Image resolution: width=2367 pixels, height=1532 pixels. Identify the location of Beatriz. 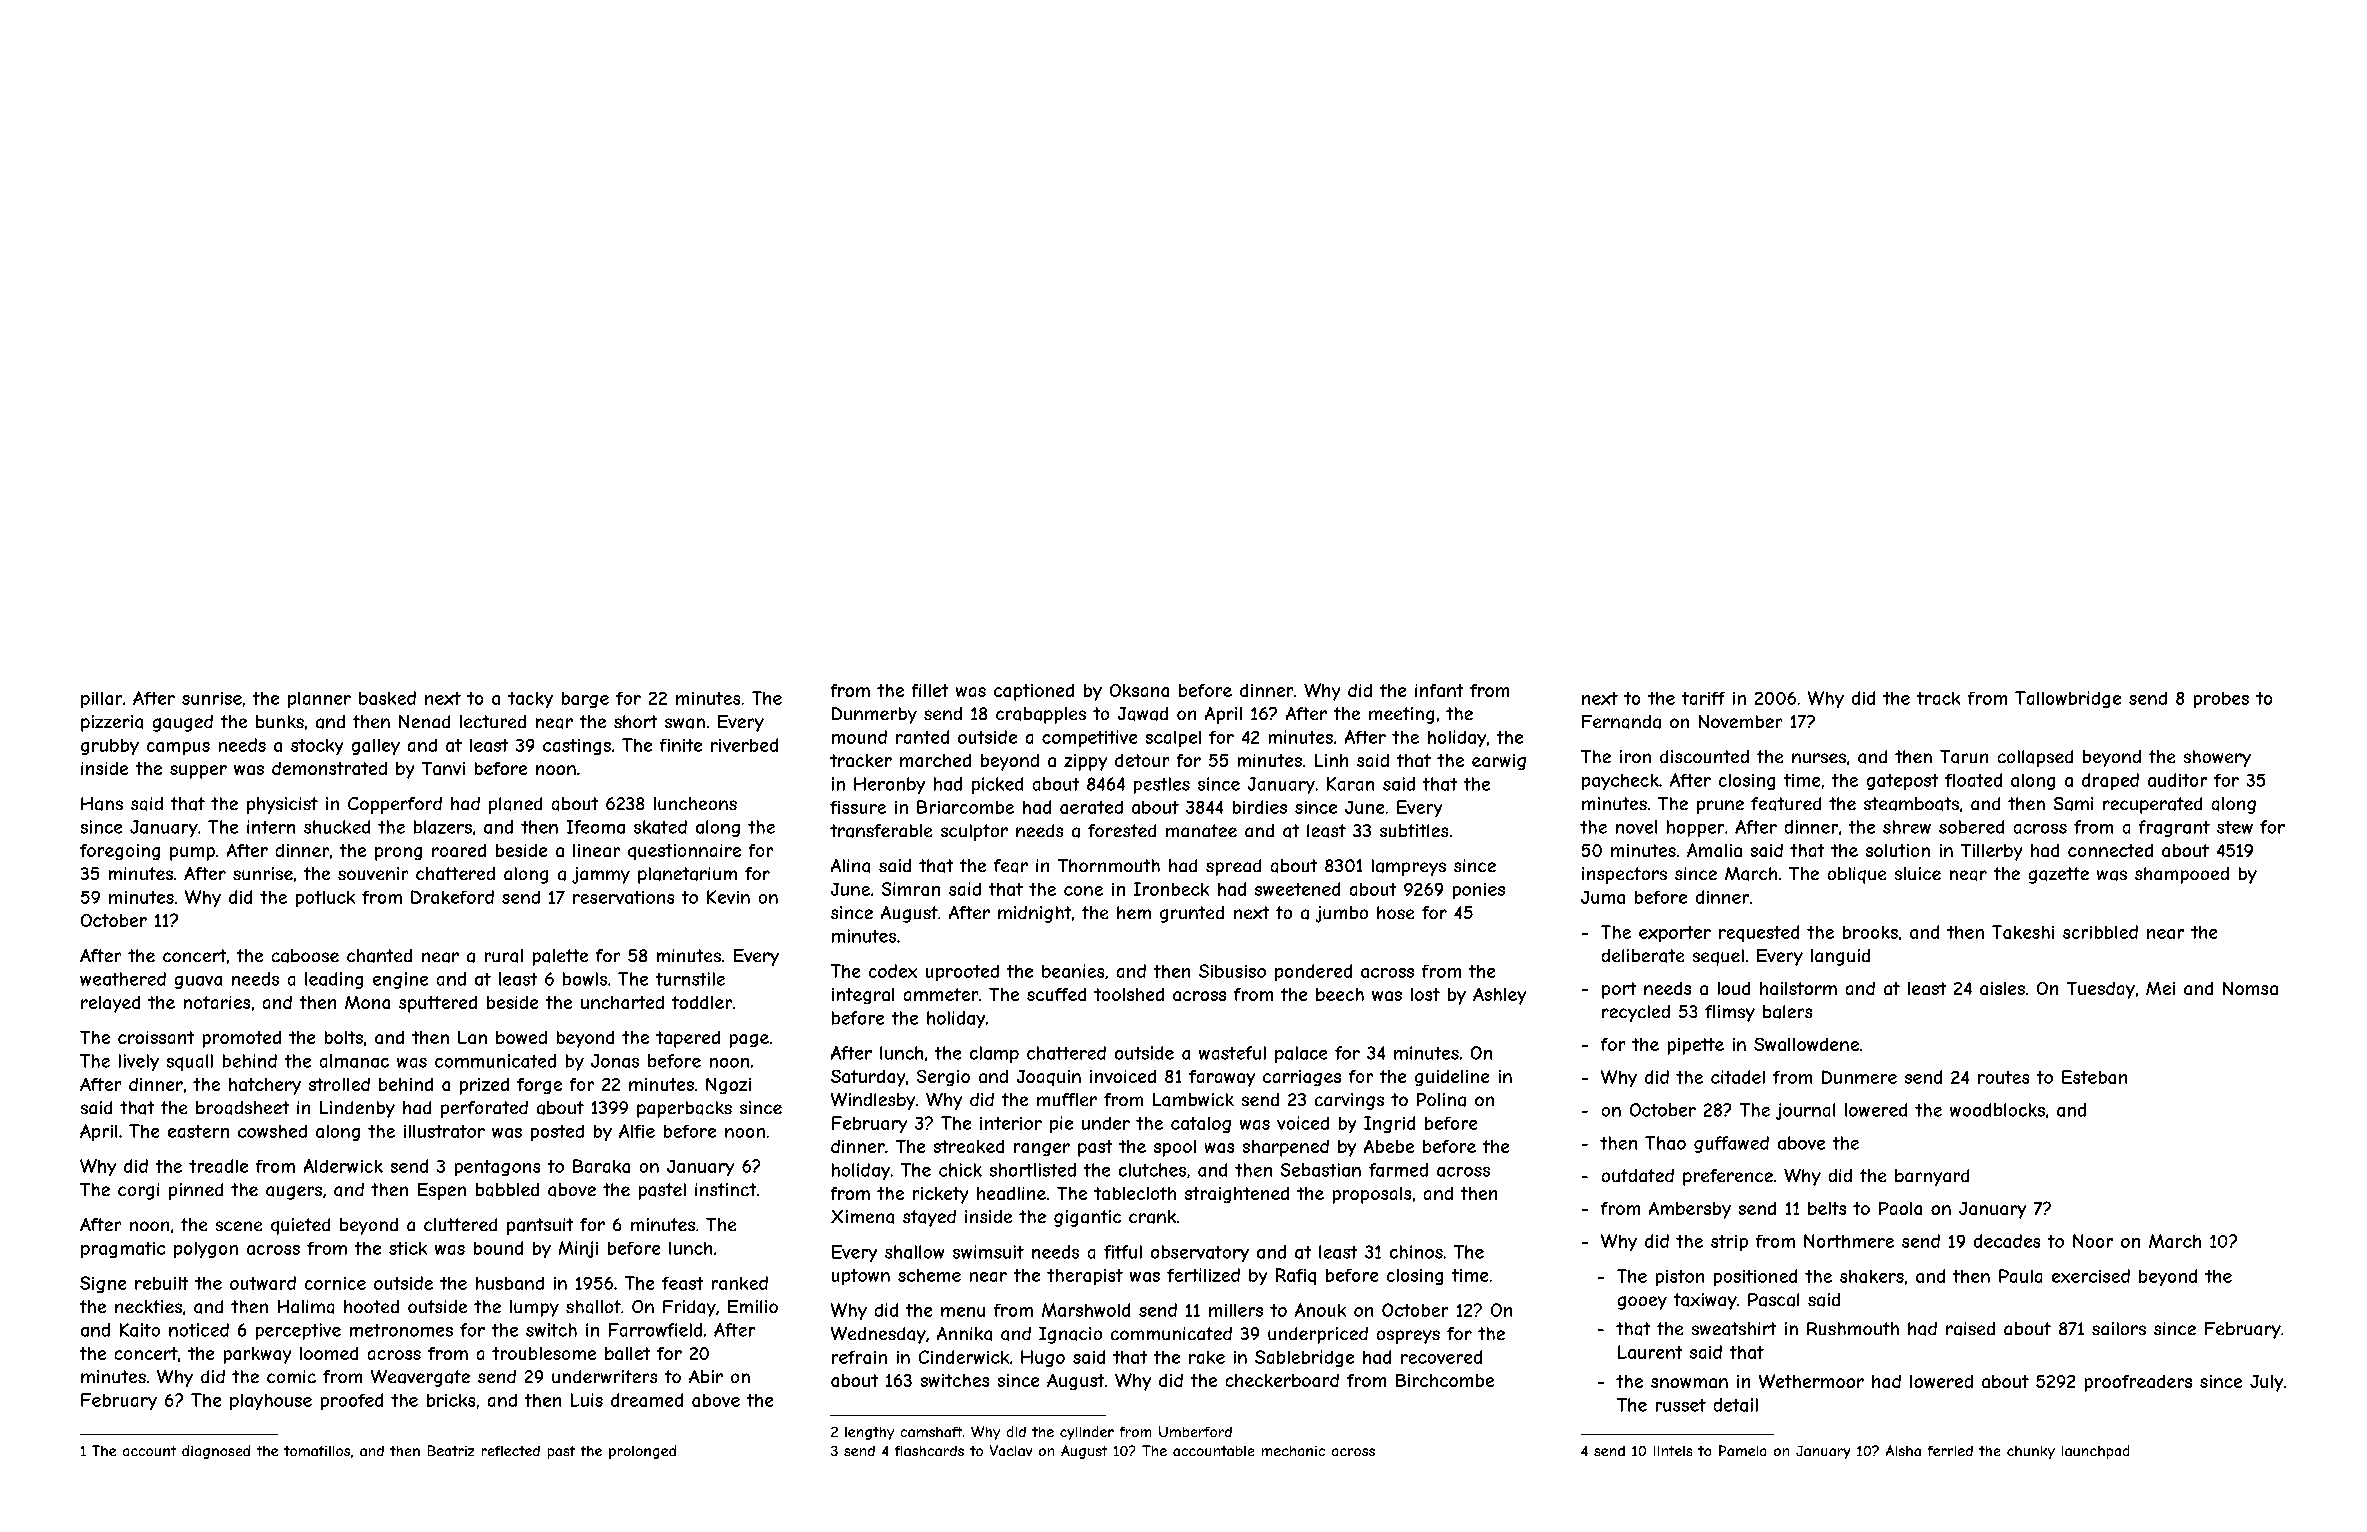
(451, 1450).
